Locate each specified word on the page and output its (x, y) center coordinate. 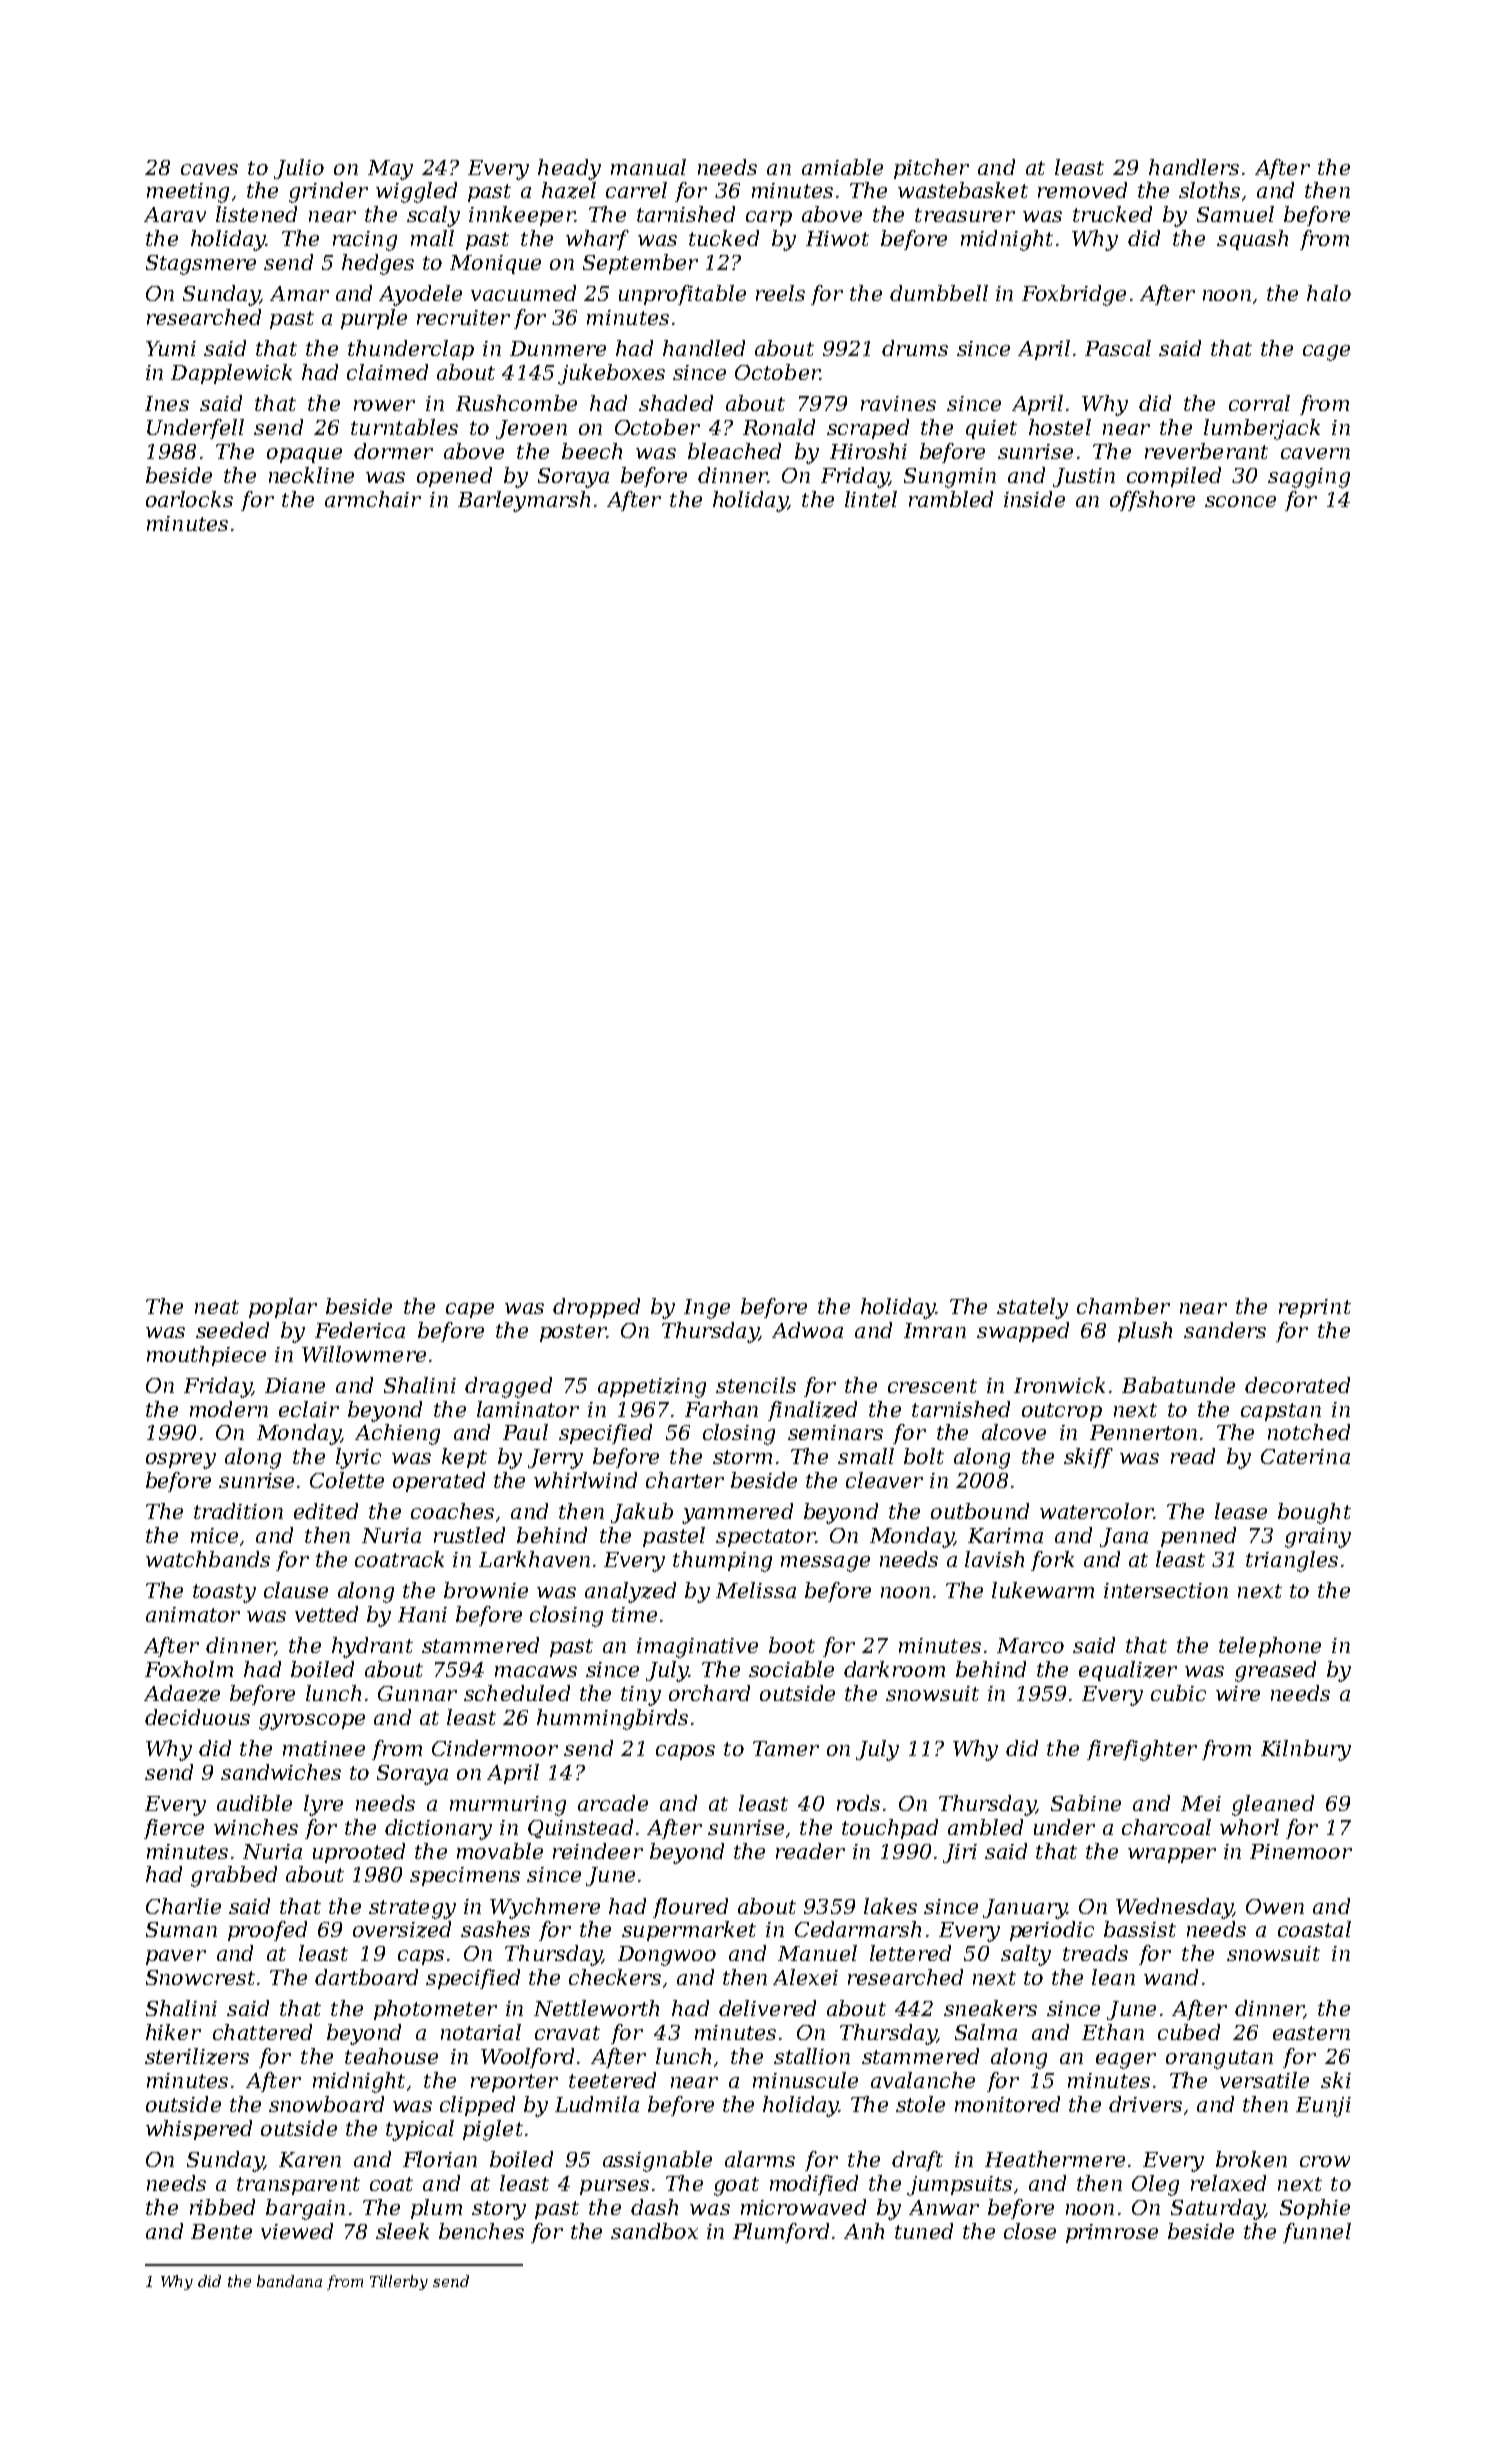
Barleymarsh (524, 501)
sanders (1225, 1330)
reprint (1315, 1308)
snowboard (326, 2104)
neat (217, 1307)
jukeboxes (611, 374)
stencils (756, 1385)
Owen (1275, 1906)
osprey (181, 1461)
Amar (299, 293)
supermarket (689, 1931)
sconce (1240, 501)
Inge (707, 1309)
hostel (1060, 427)
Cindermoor (495, 1748)
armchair (373, 499)
